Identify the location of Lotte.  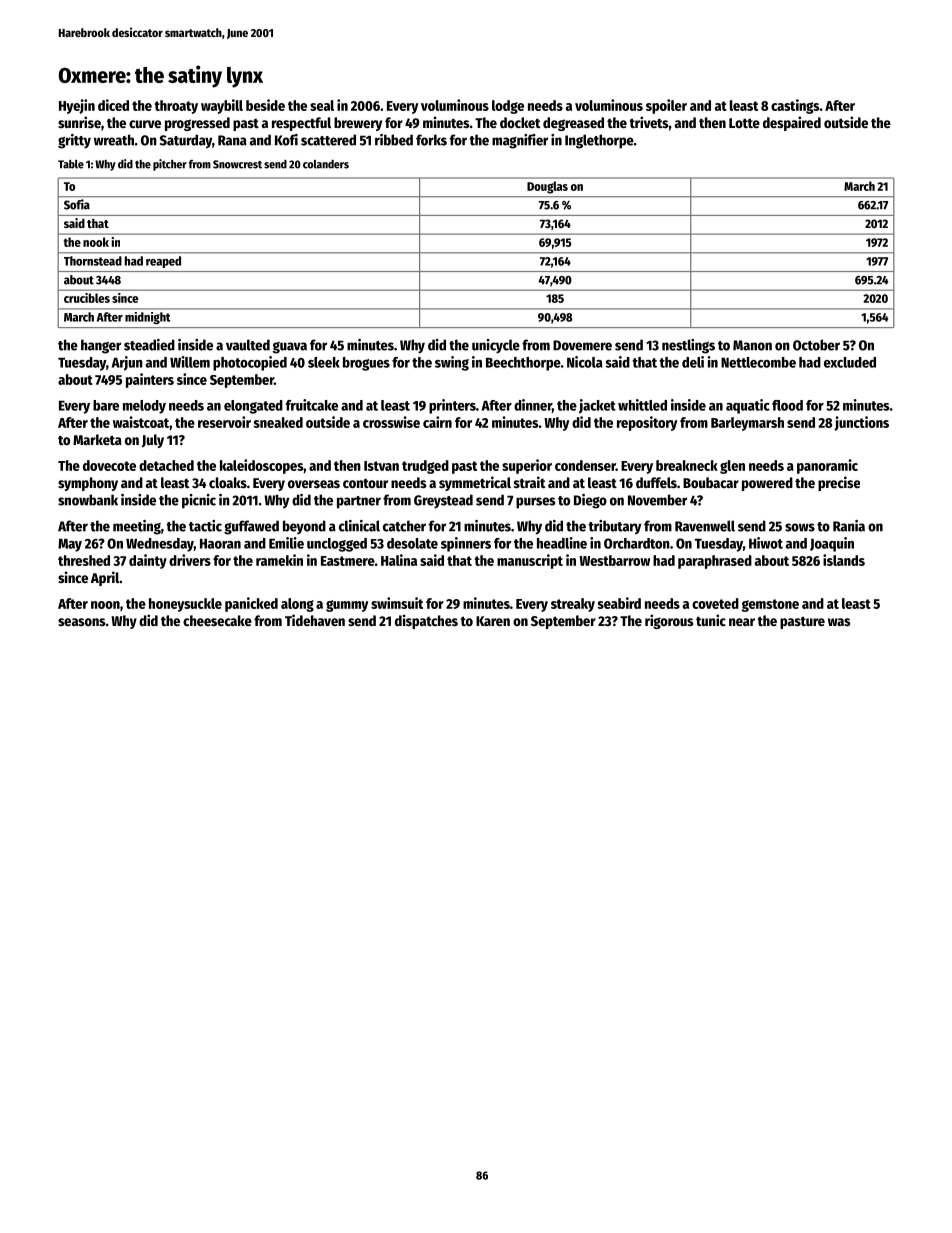
(744, 123).
